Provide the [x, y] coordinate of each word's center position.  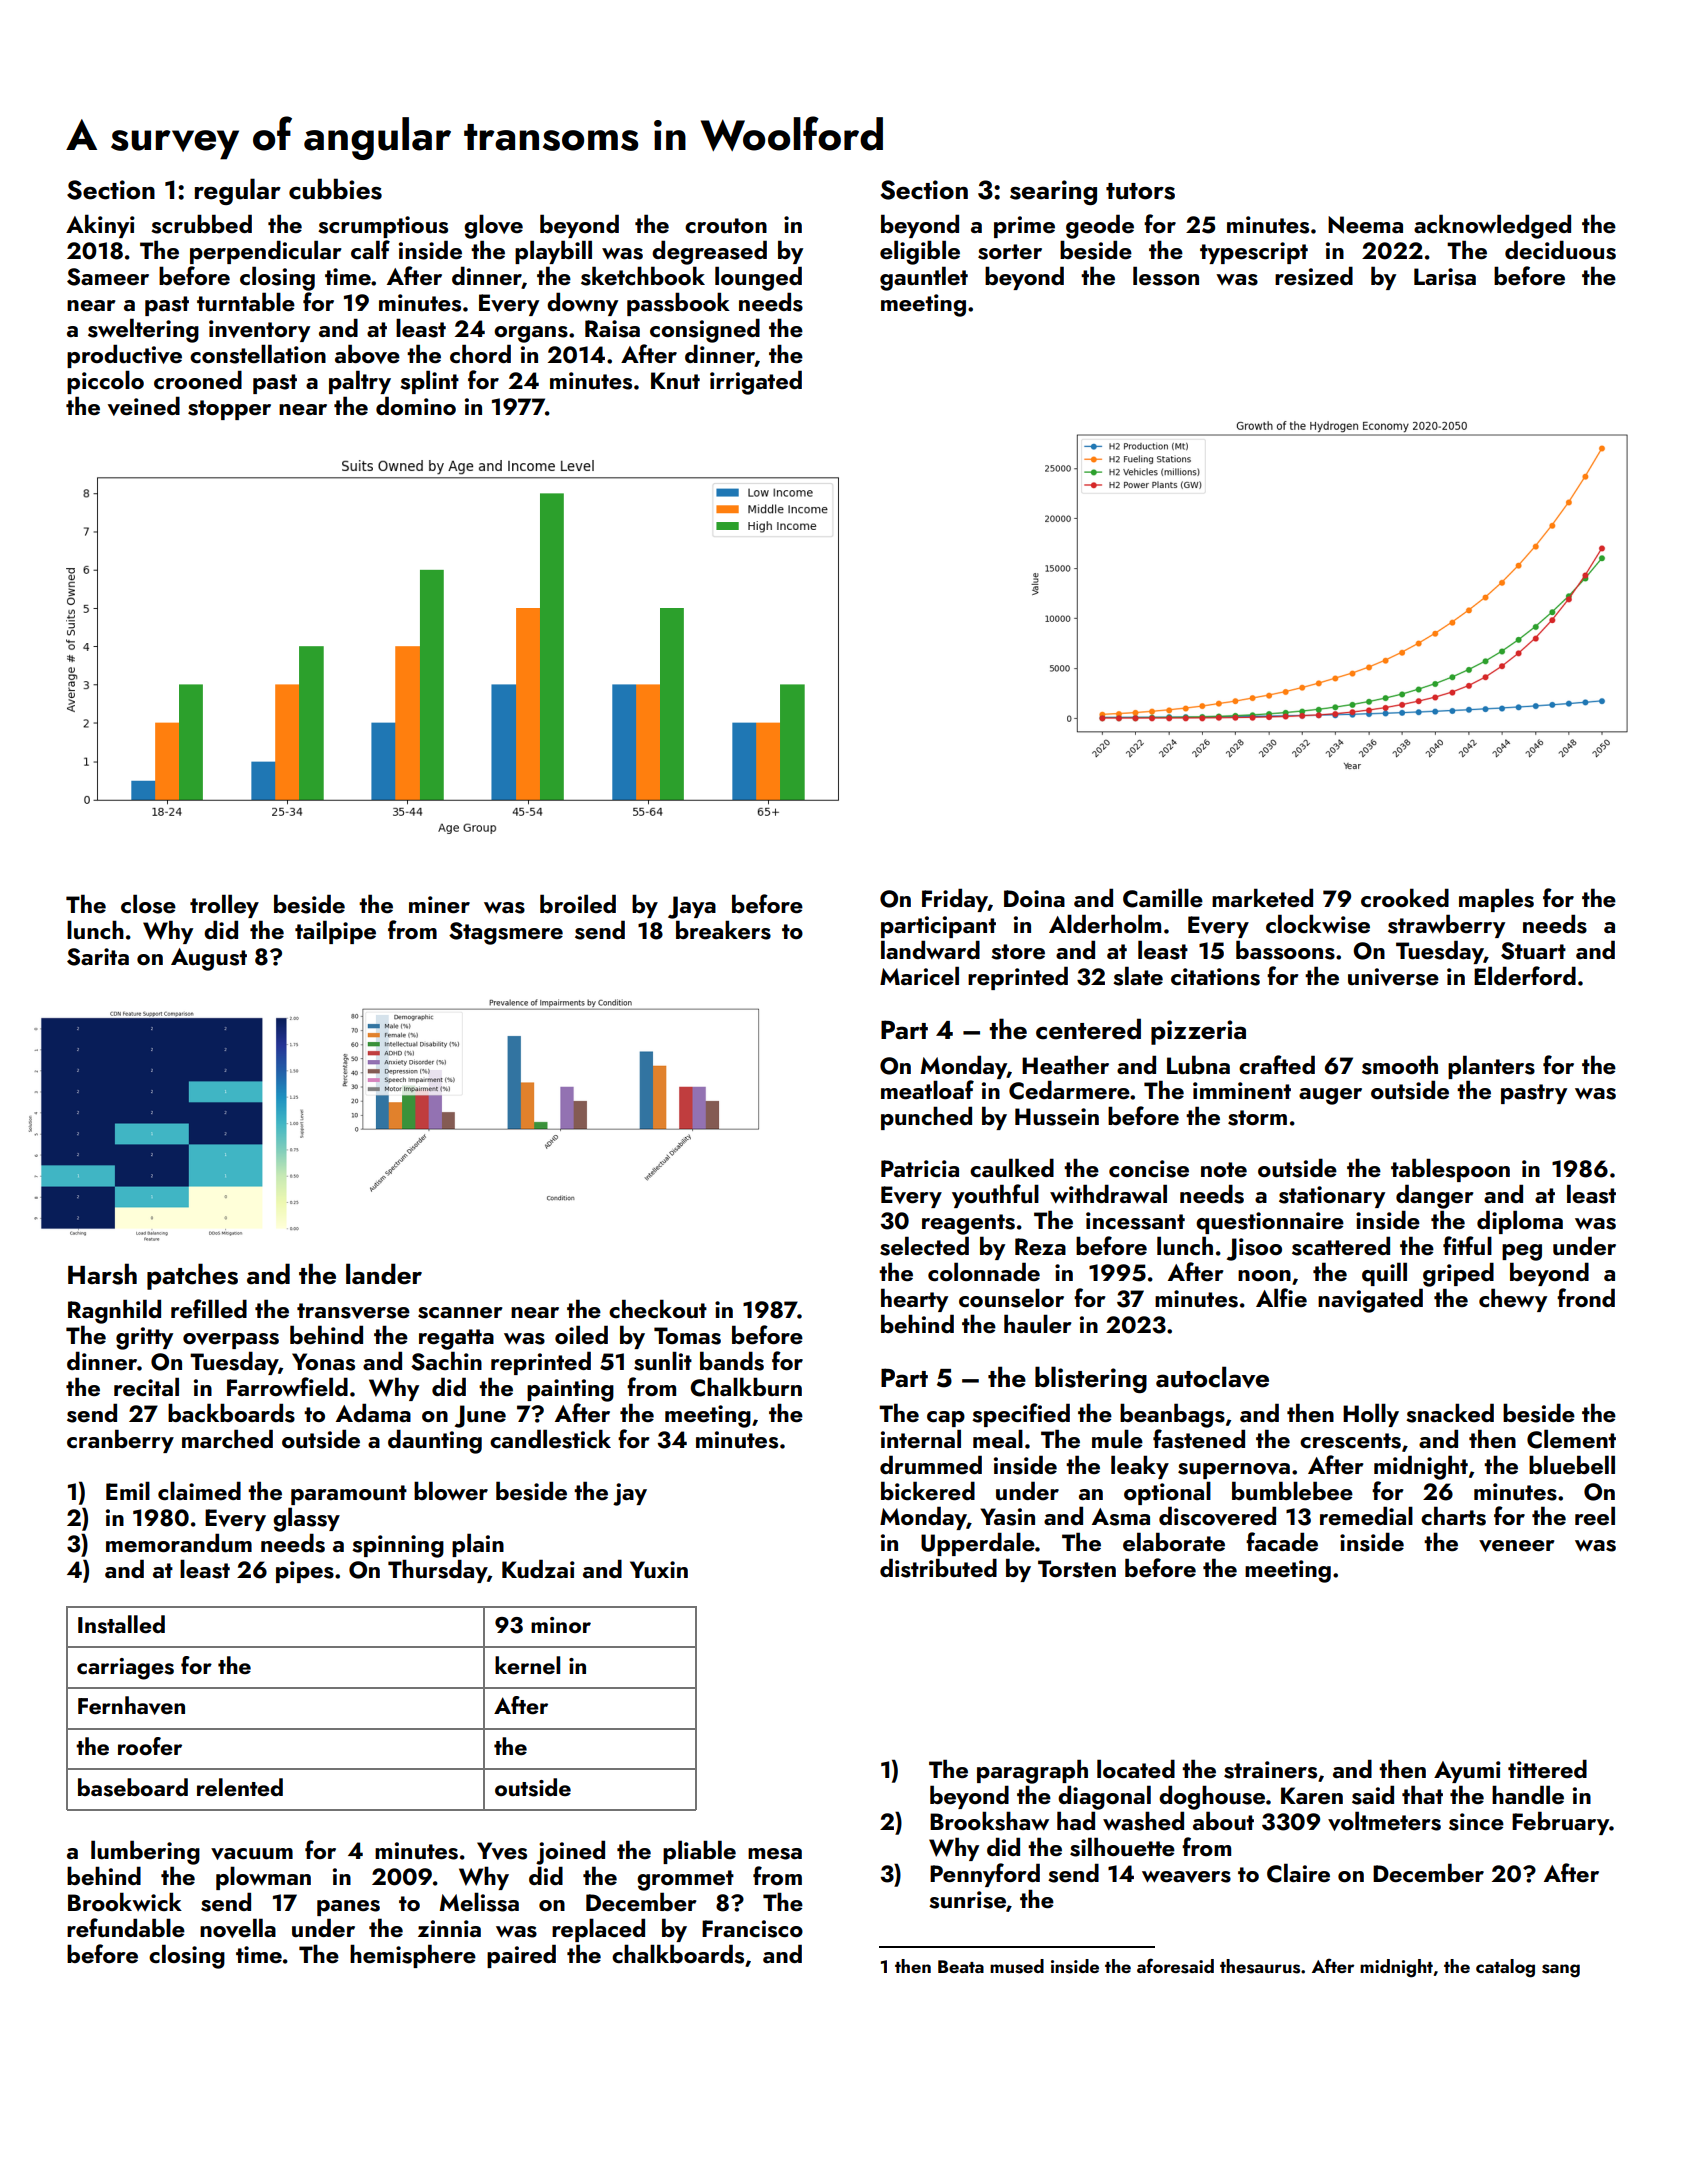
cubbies [335, 189]
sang [1561, 1971]
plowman [263, 1878]
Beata [961, 1966]
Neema [1365, 225]
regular [238, 191]
